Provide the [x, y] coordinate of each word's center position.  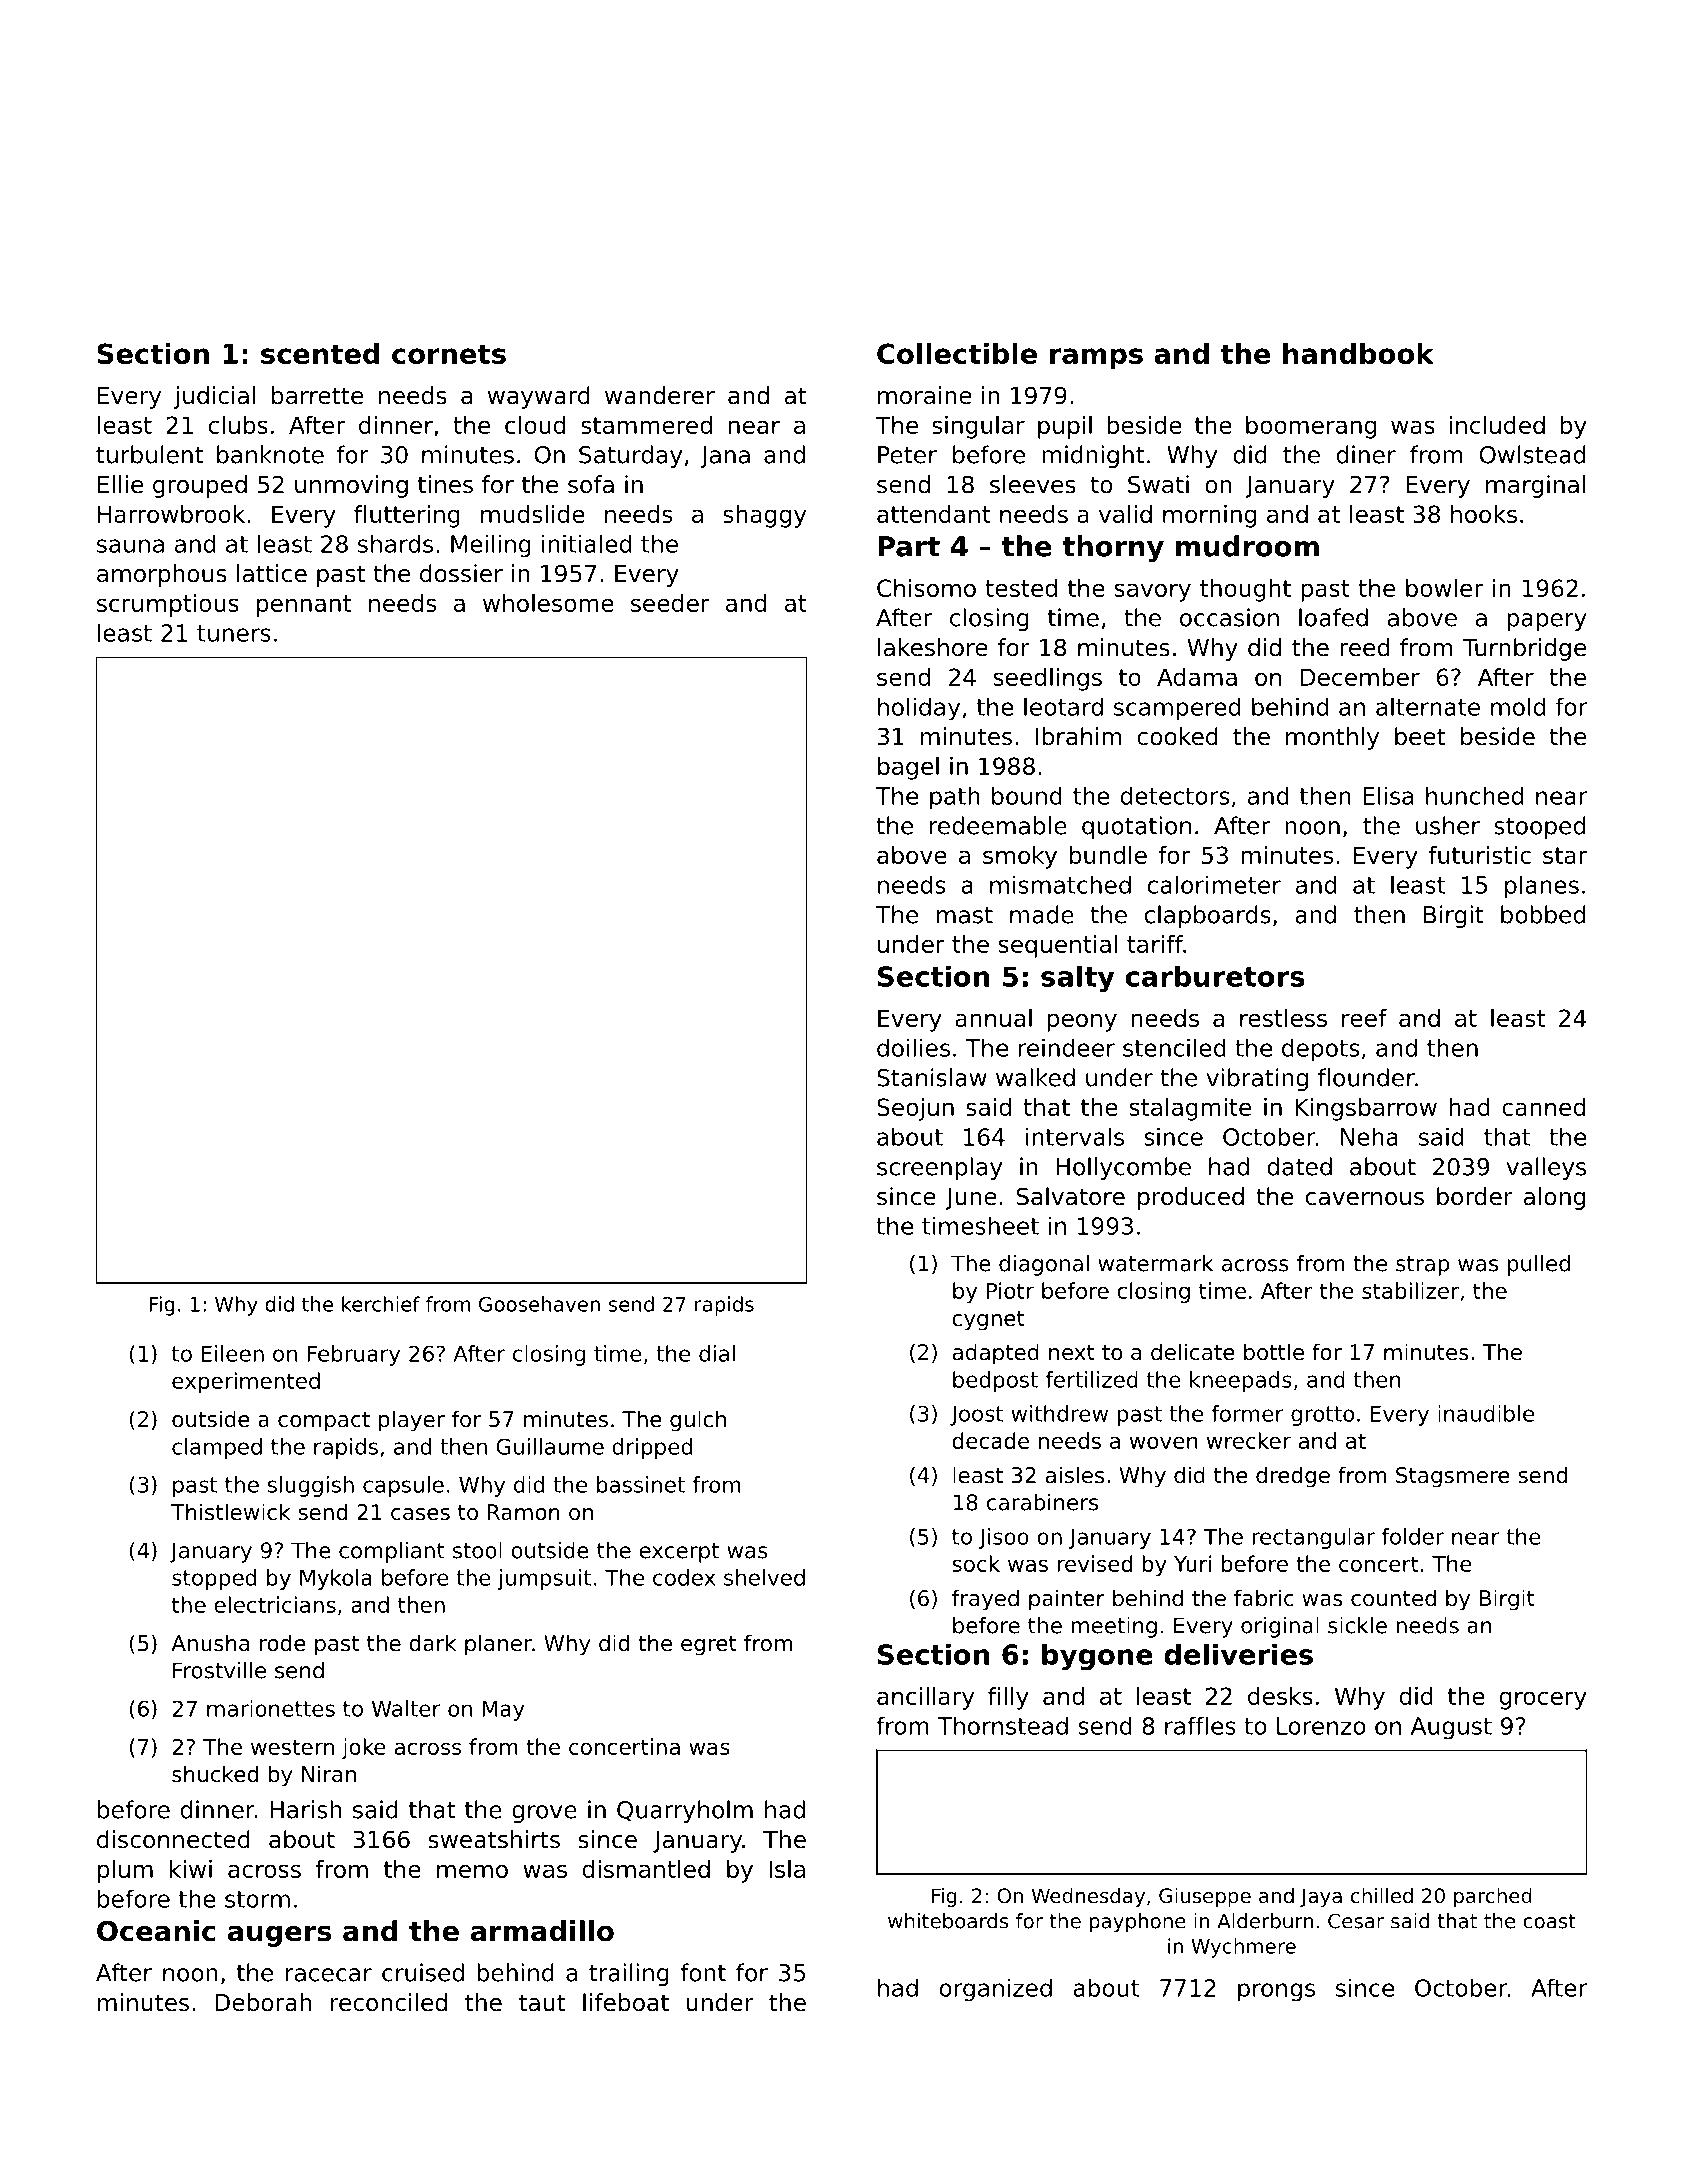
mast [965, 915]
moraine [925, 395]
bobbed [1543, 914]
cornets [449, 354]
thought [1245, 590]
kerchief [381, 1304]
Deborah [263, 2002]
